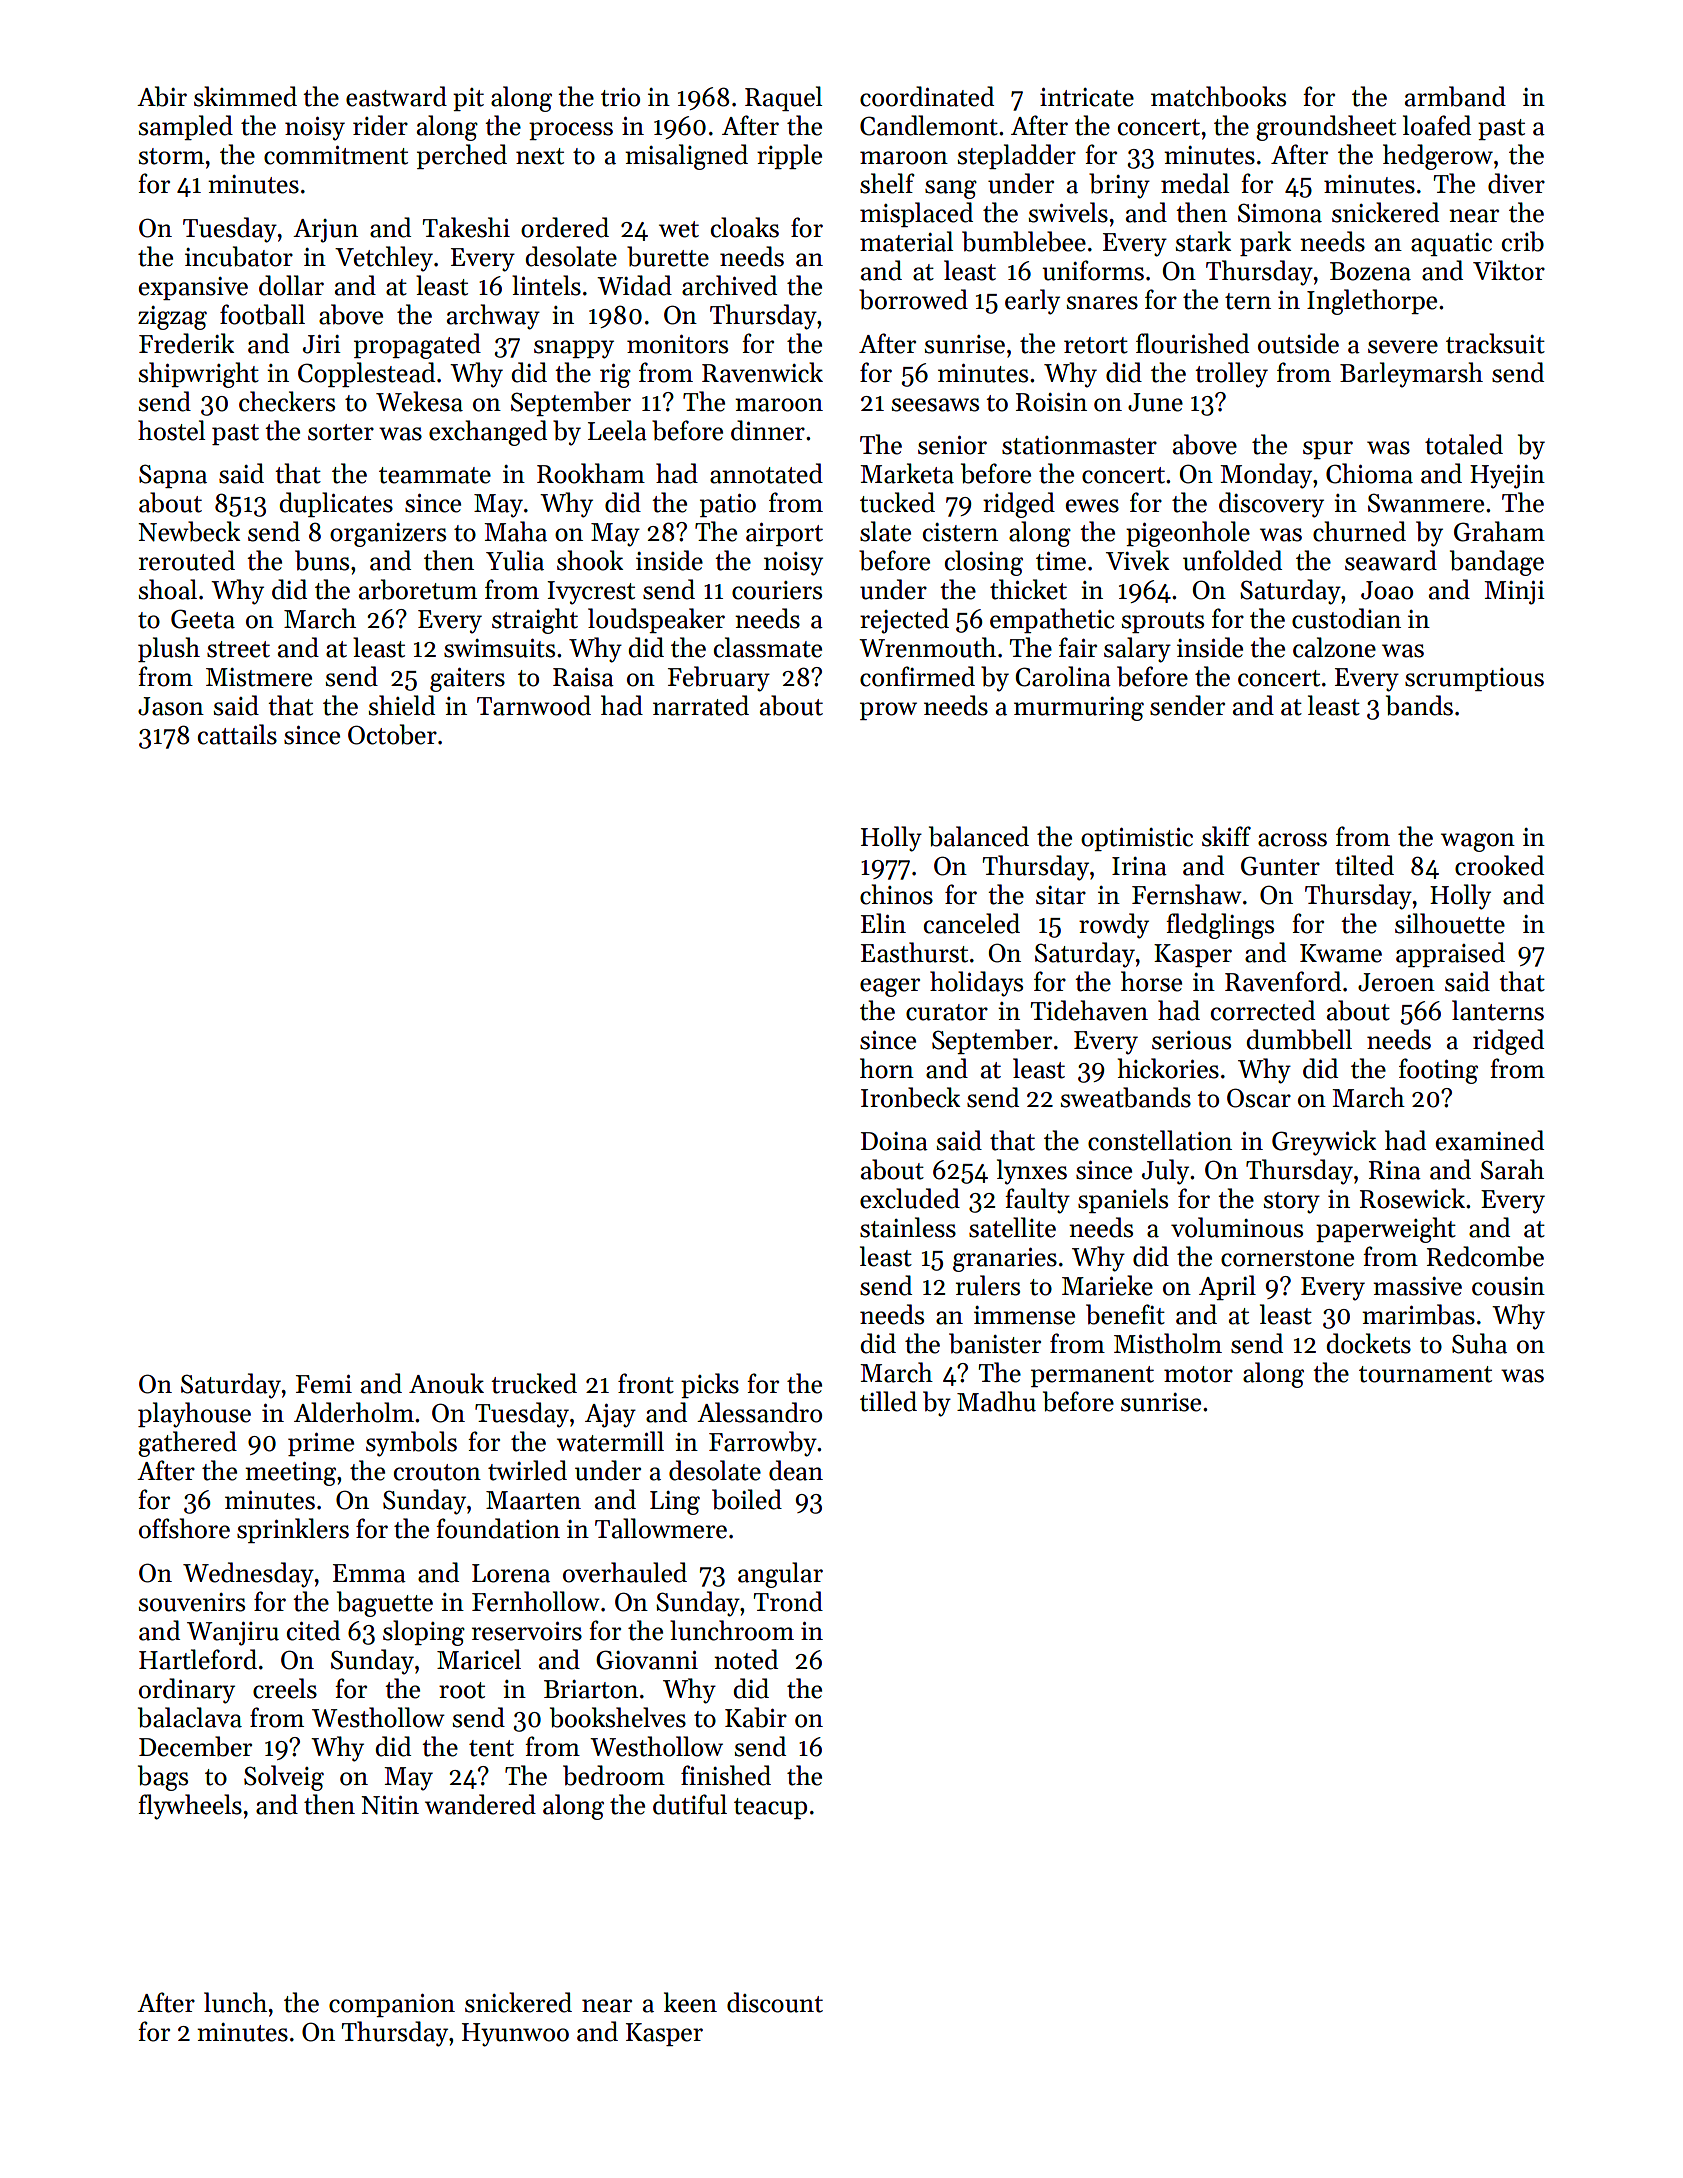 The width and height of the screenshot is (1683, 2178). What do you see at coordinates (783, 98) in the screenshot?
I see `Raquel` at bounding box center [783, 98].
